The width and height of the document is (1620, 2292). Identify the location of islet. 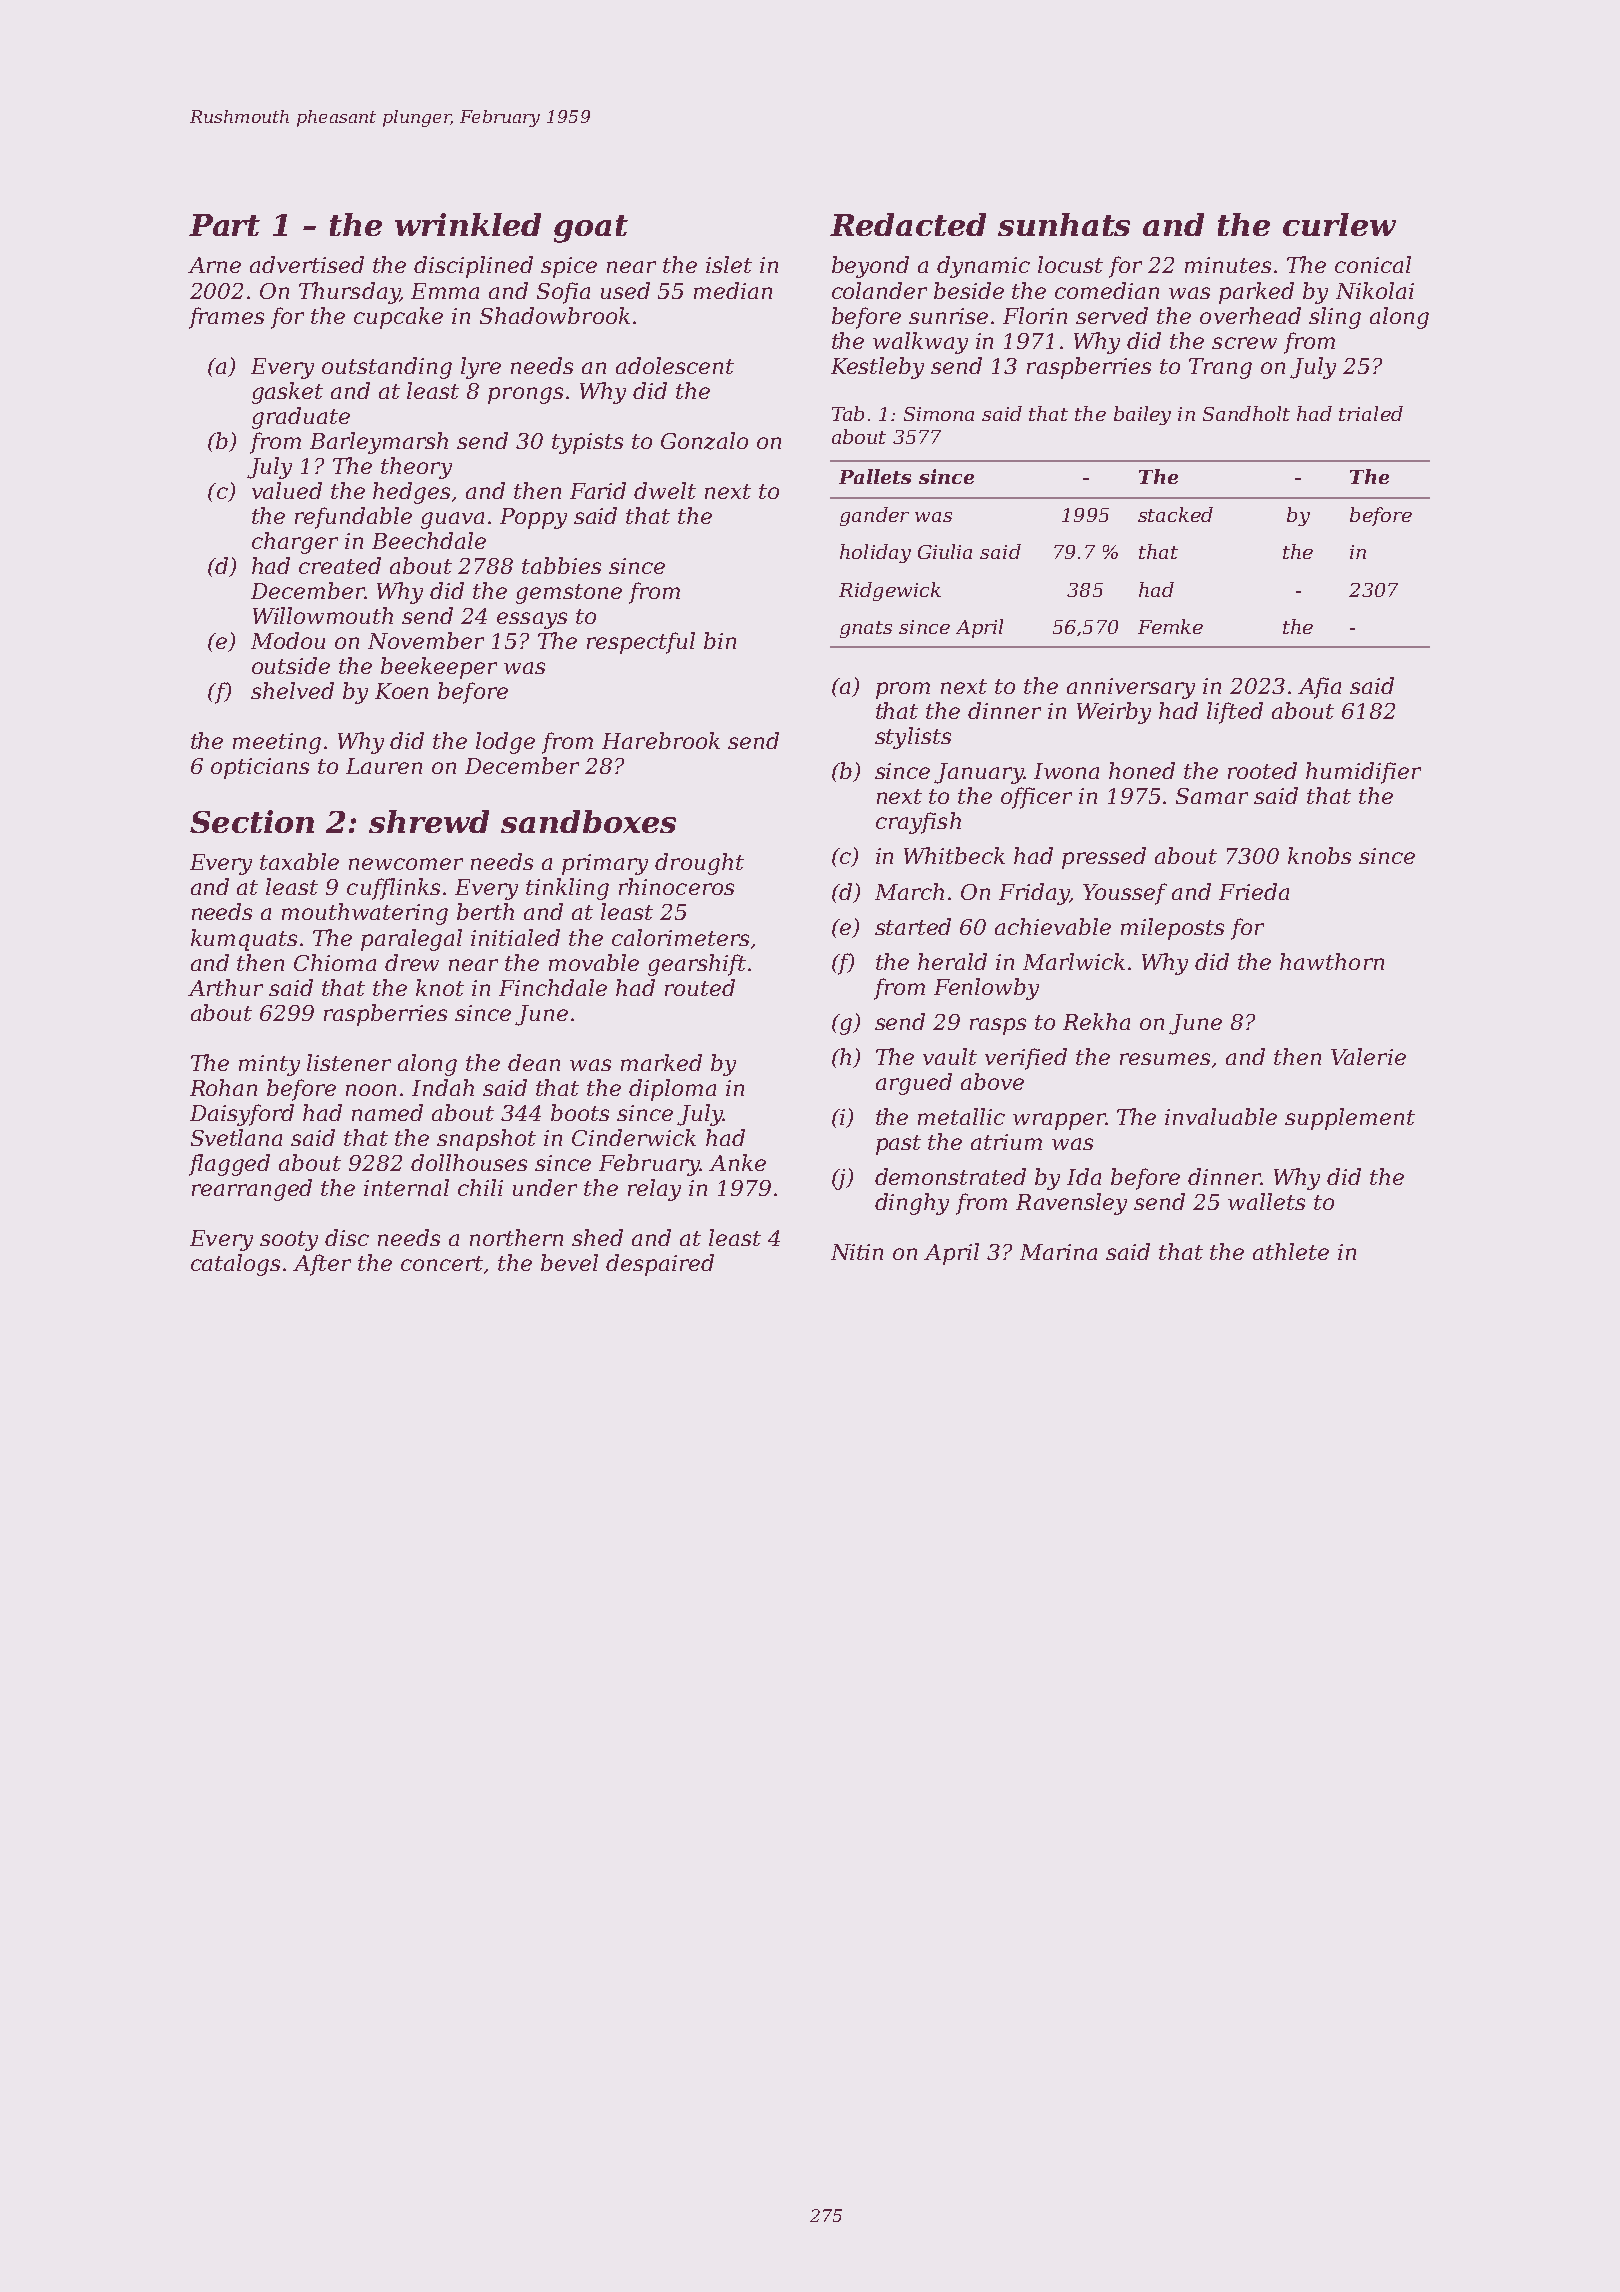
(729, 264).
